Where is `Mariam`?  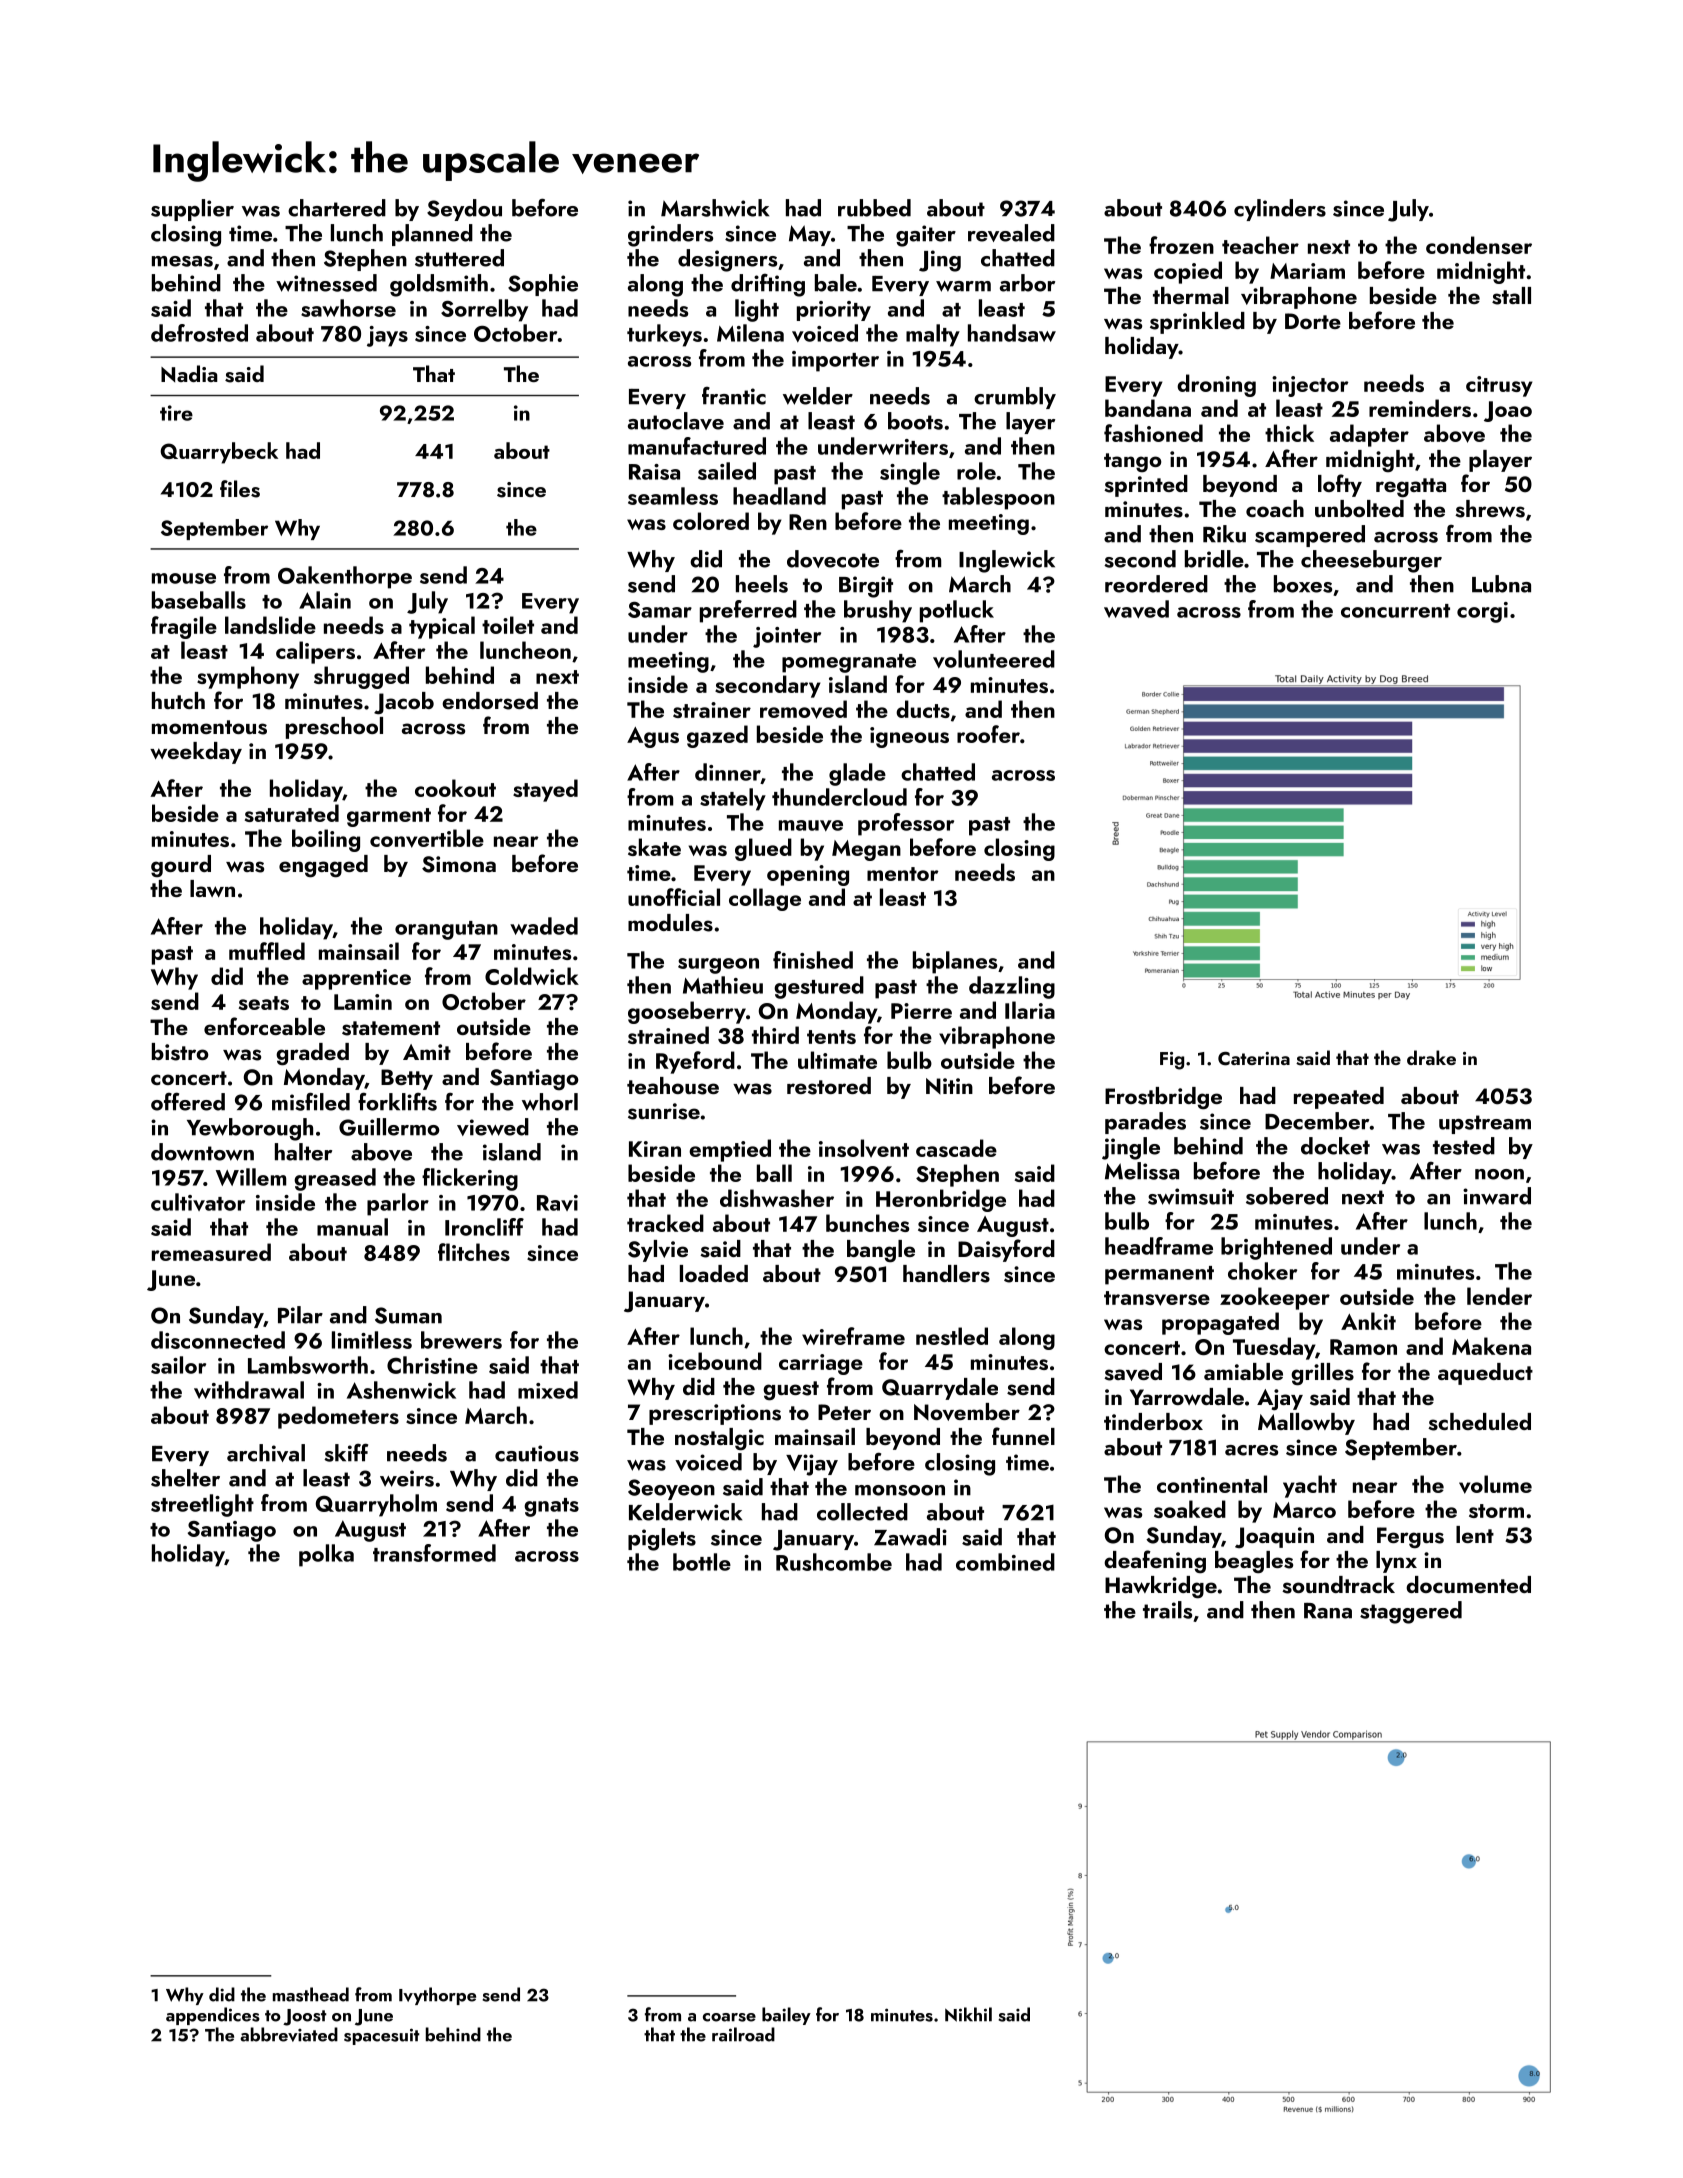 Mariam is located at coordinates (1307, 271).
